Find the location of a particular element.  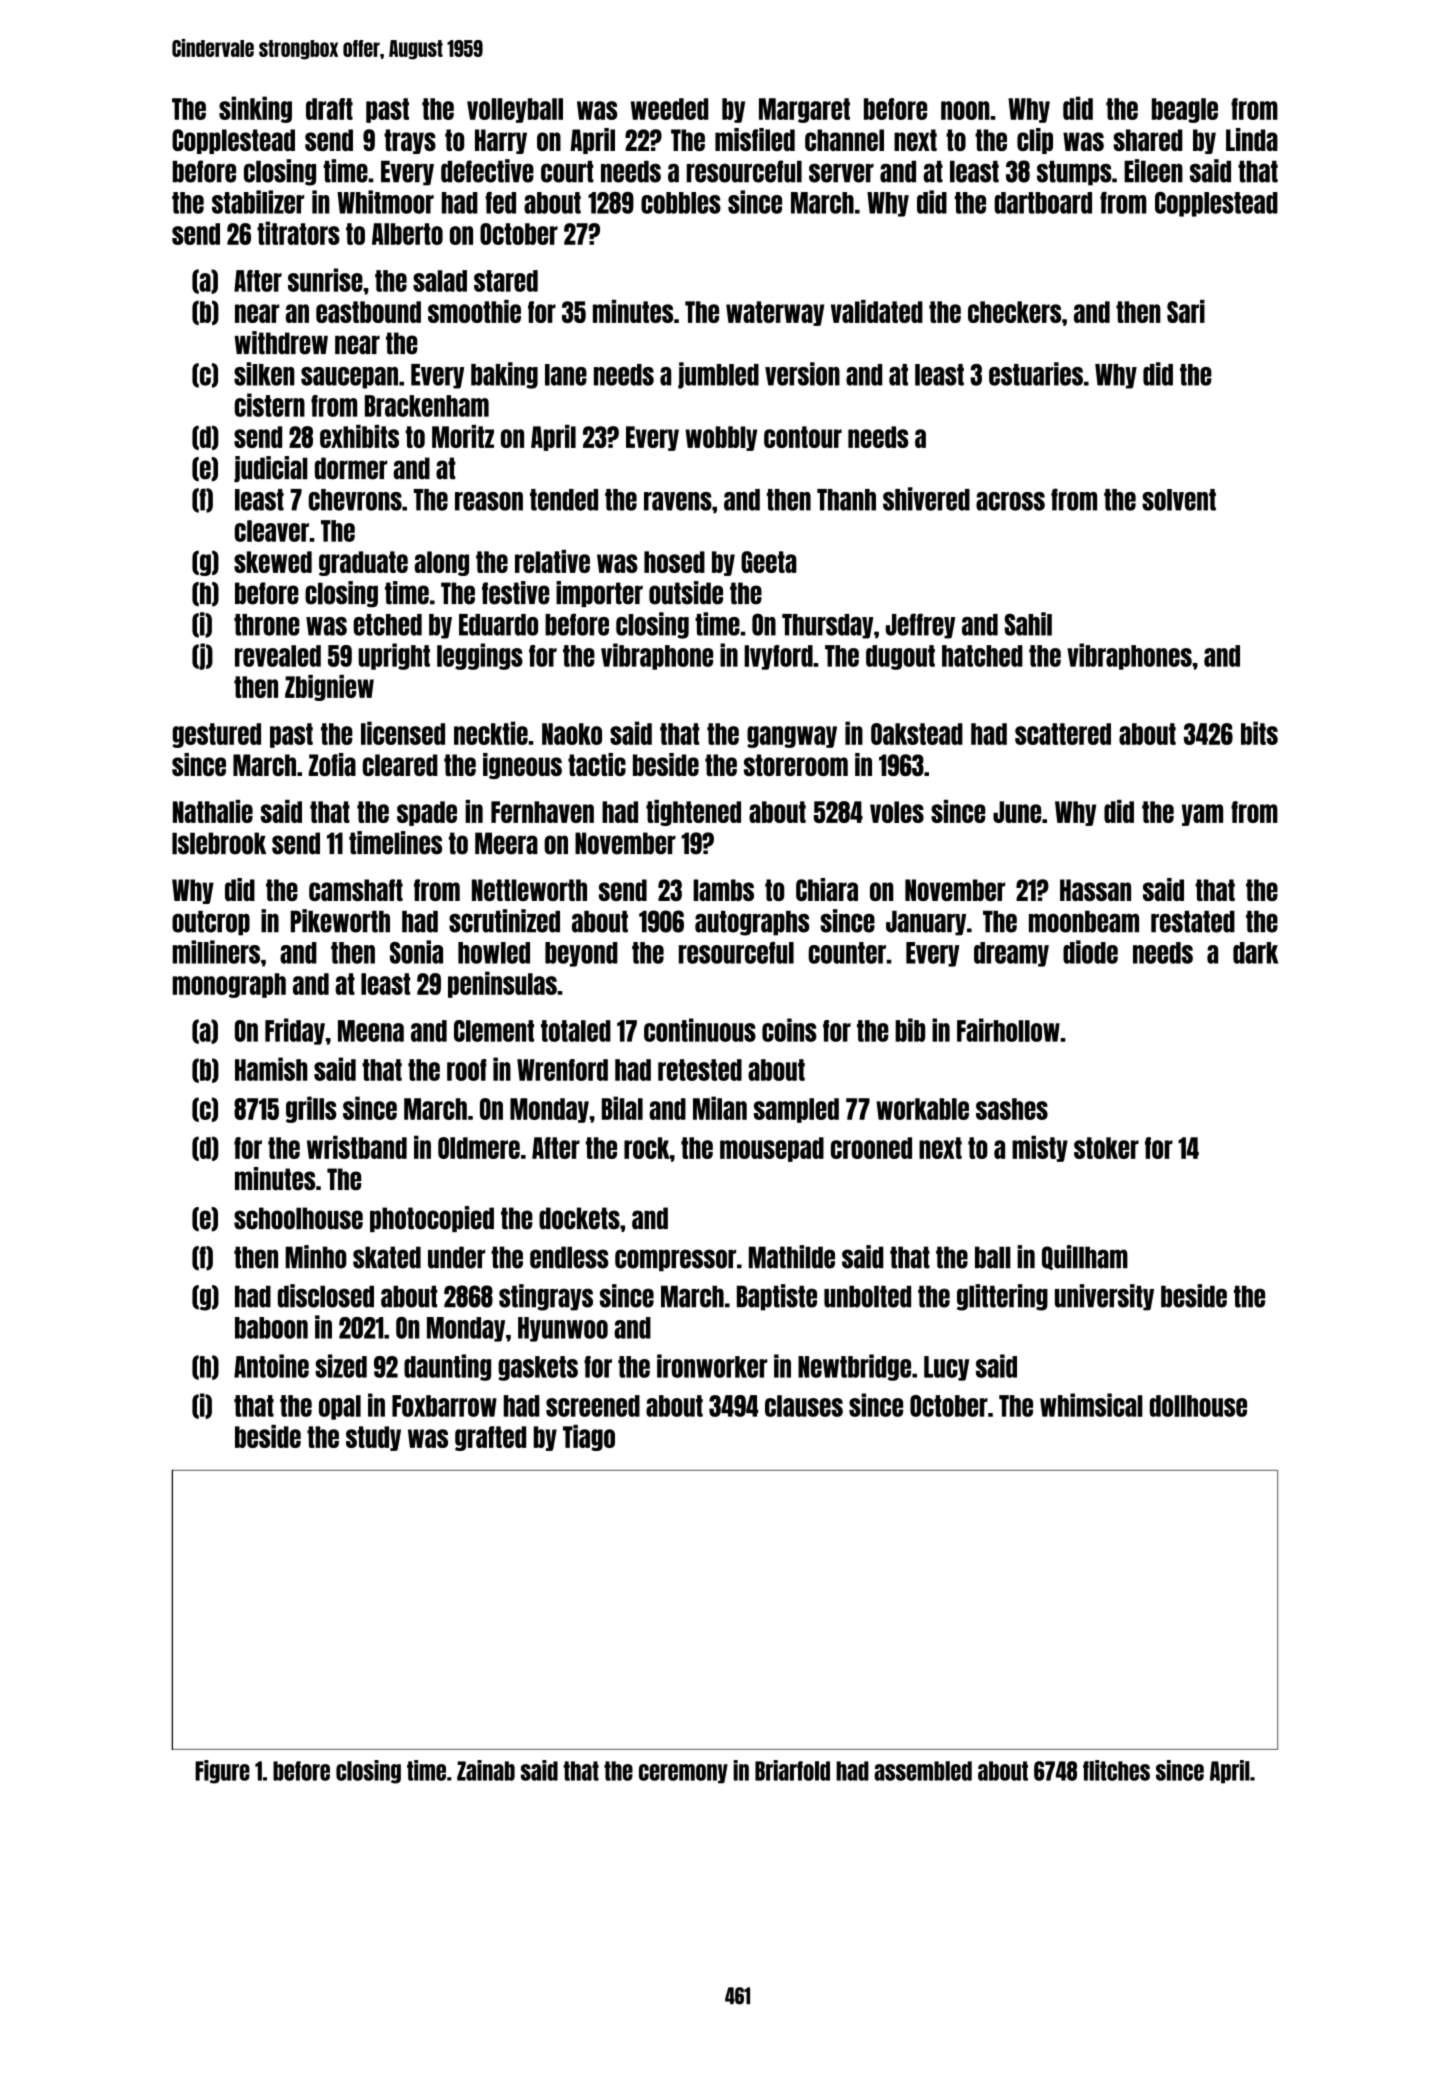

Figure is located at coordinates (222, 1772).
